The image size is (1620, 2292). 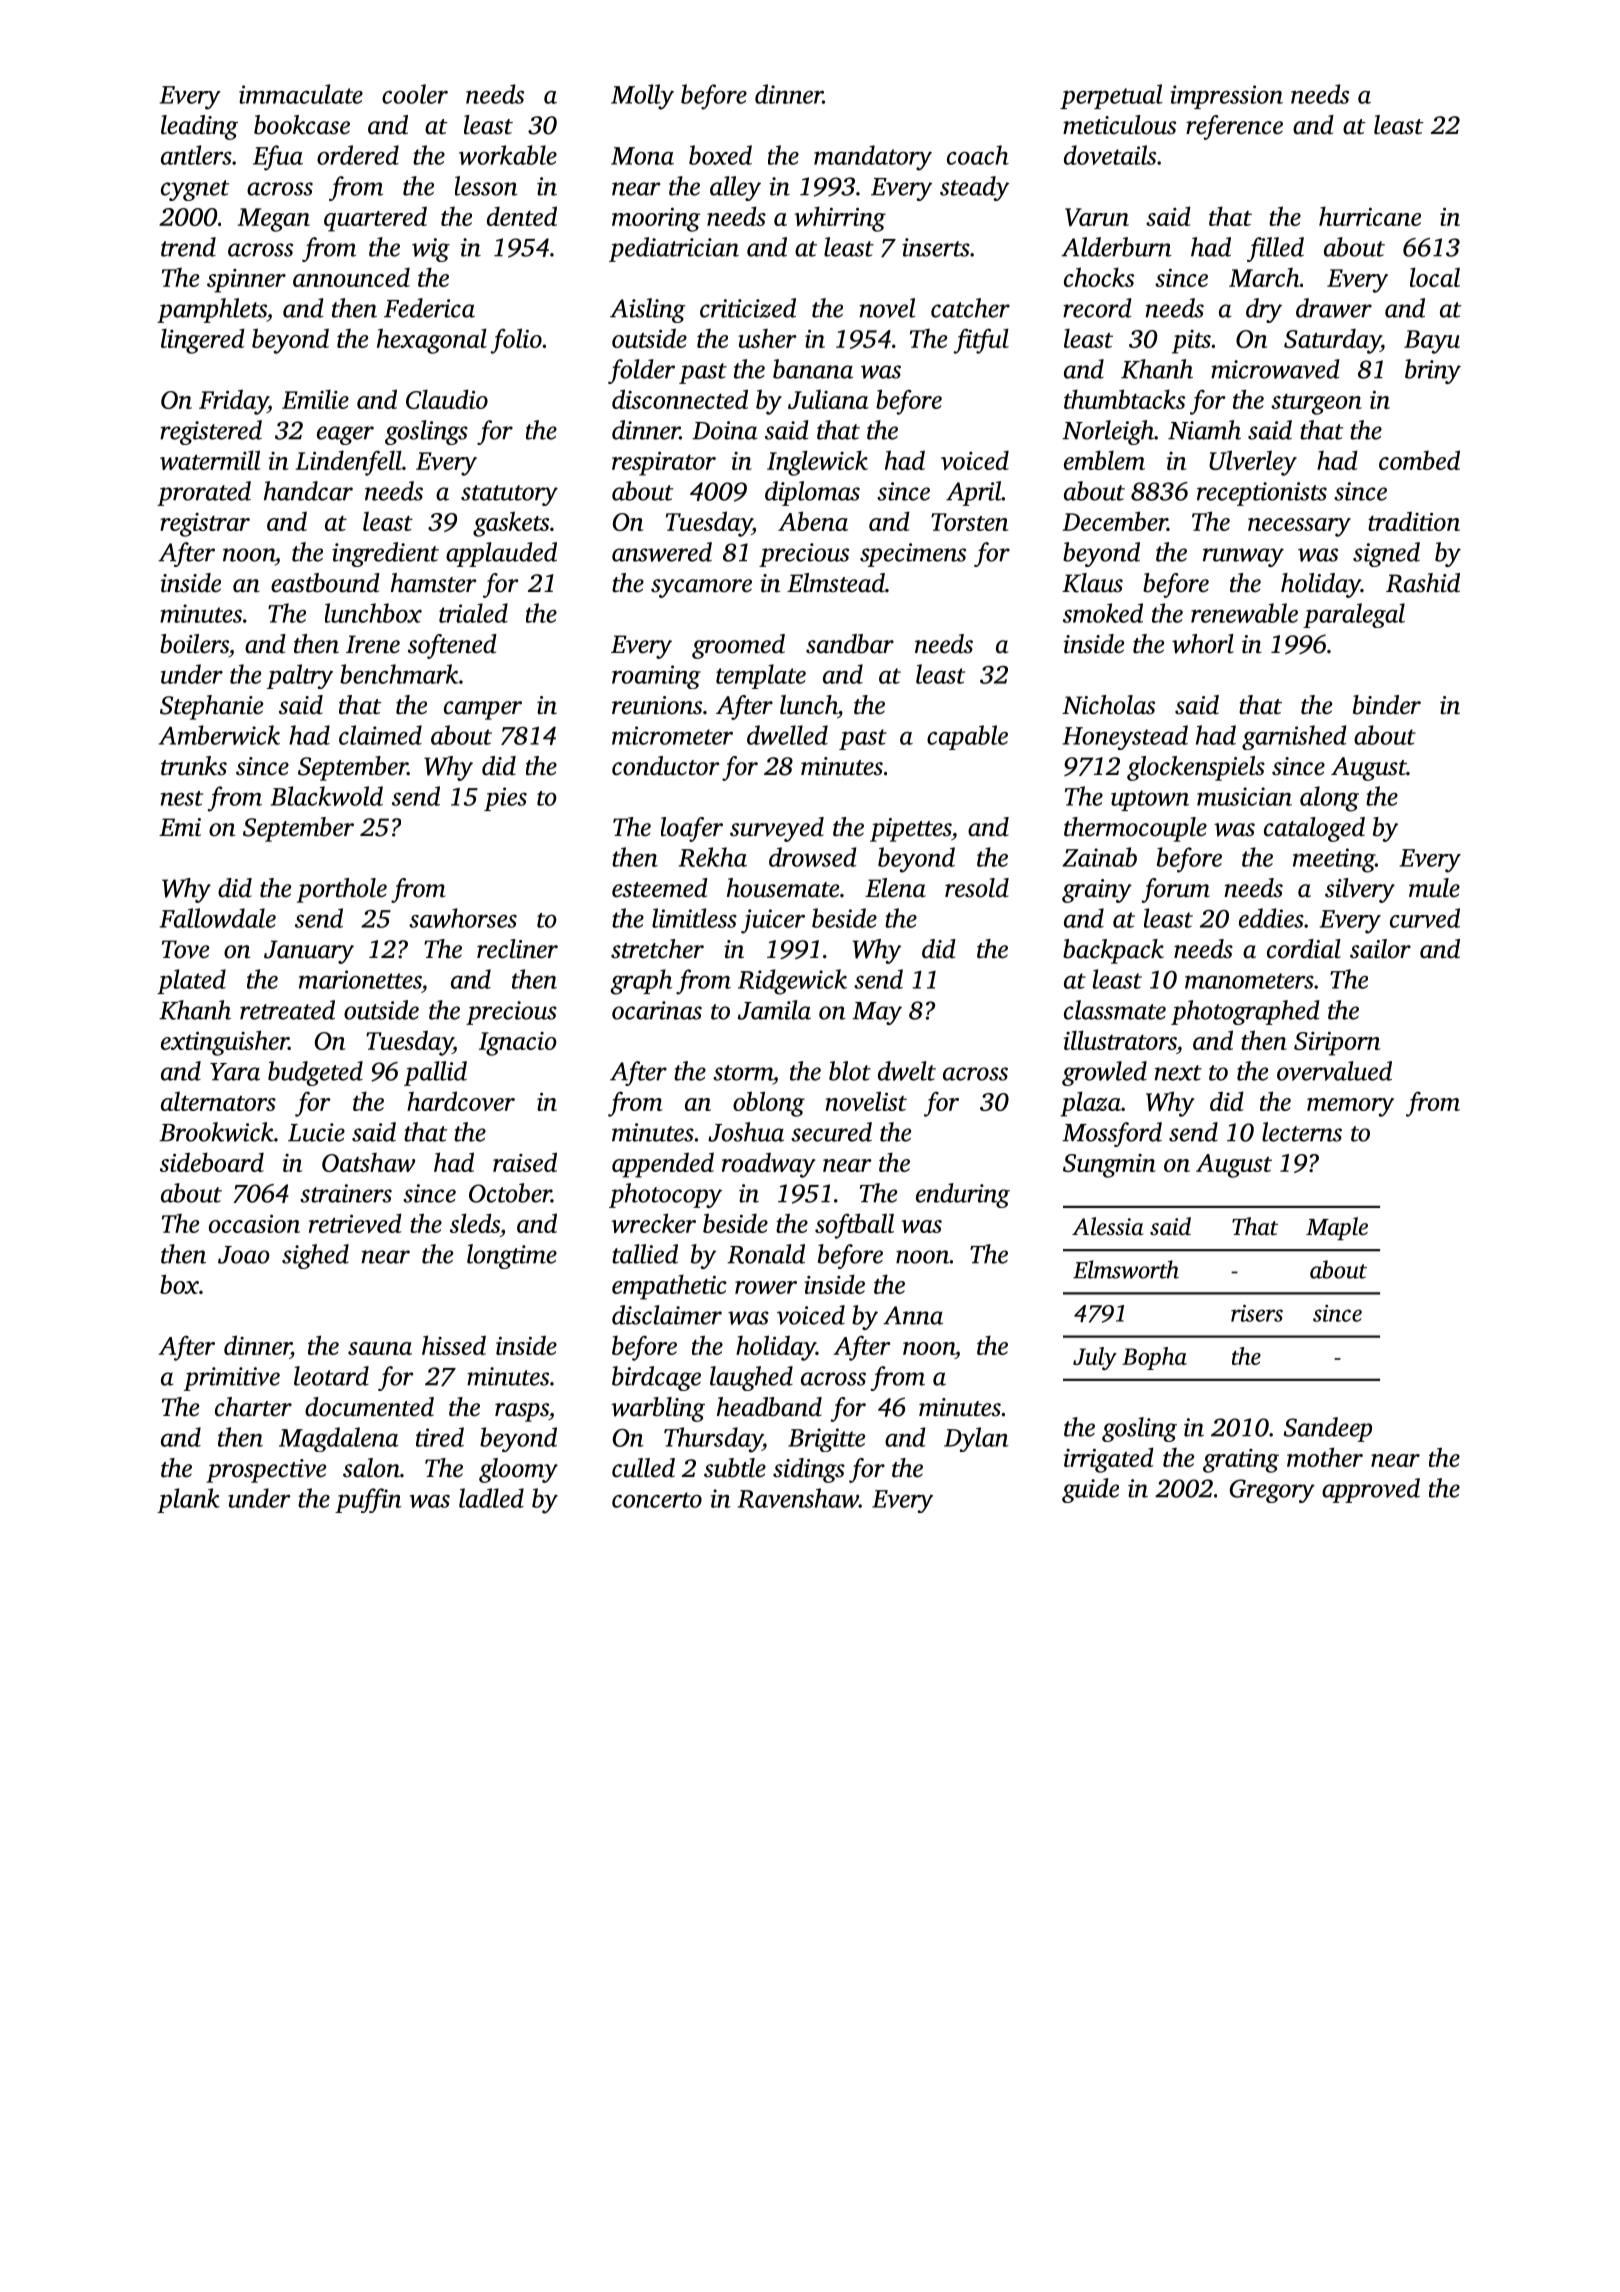 I want to click on blot, so click(x=850, y=1071).
